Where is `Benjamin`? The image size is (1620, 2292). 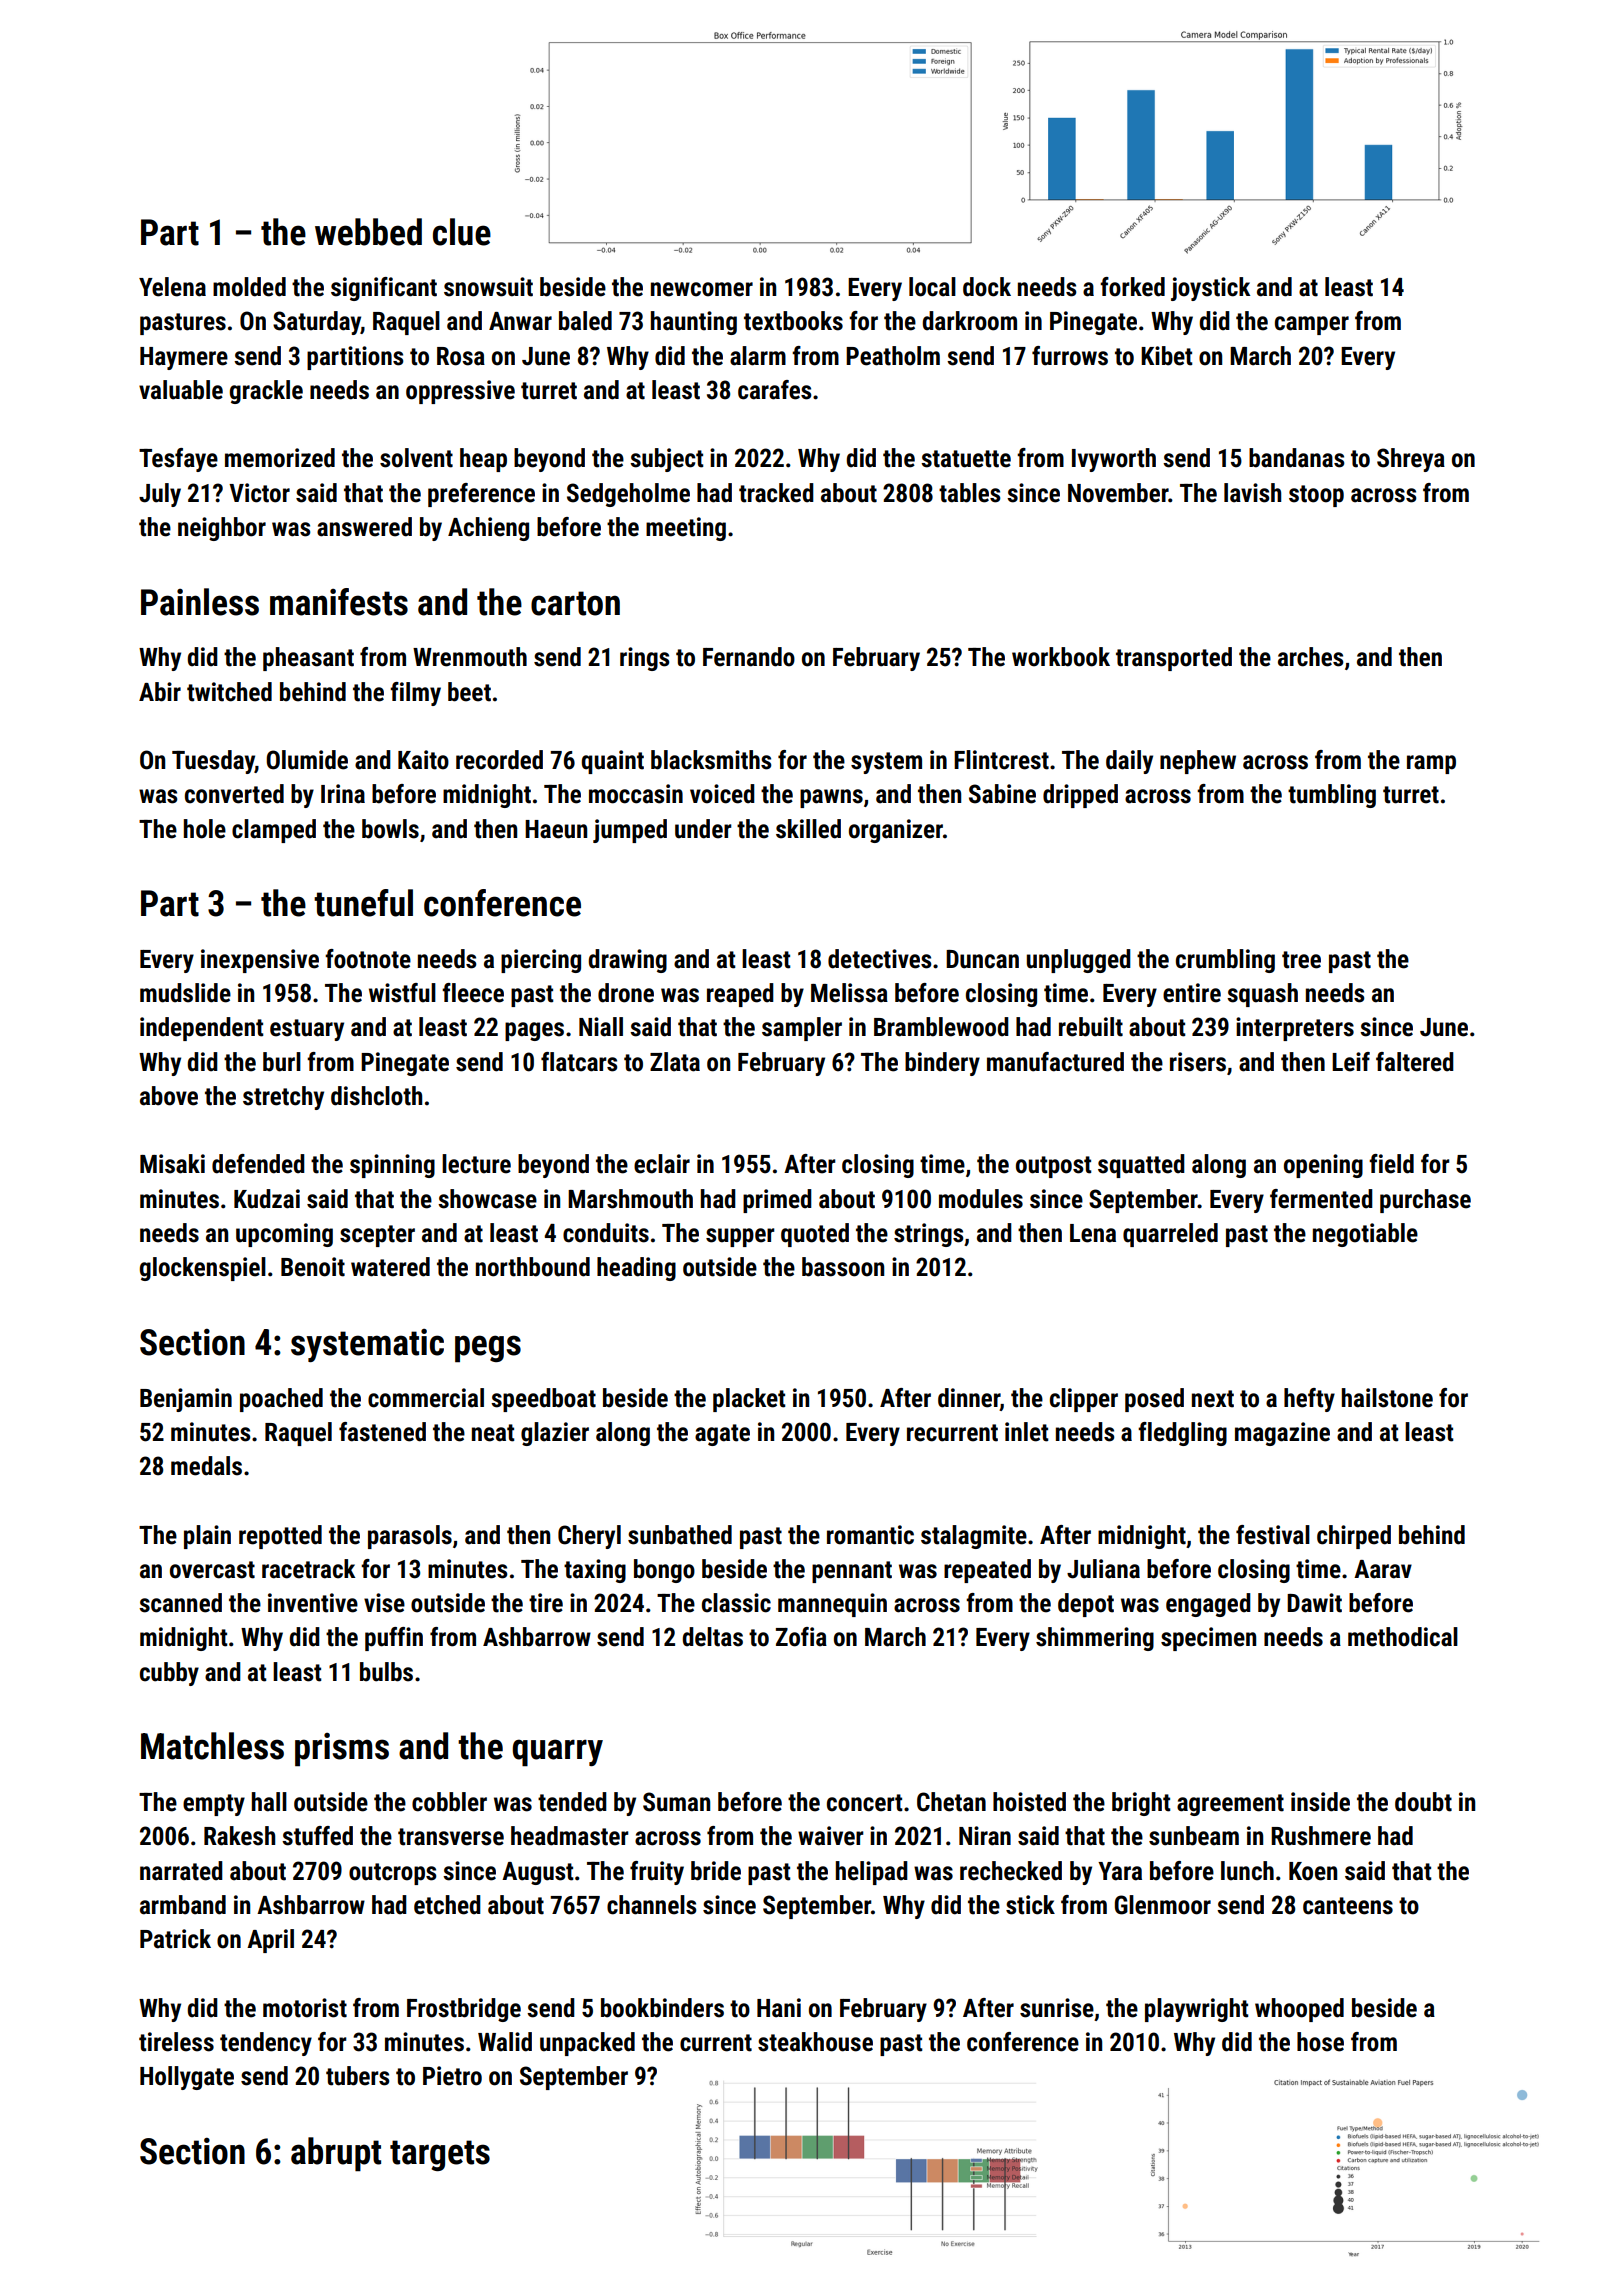
Benjamin is located at coordinates (186, 1400).
